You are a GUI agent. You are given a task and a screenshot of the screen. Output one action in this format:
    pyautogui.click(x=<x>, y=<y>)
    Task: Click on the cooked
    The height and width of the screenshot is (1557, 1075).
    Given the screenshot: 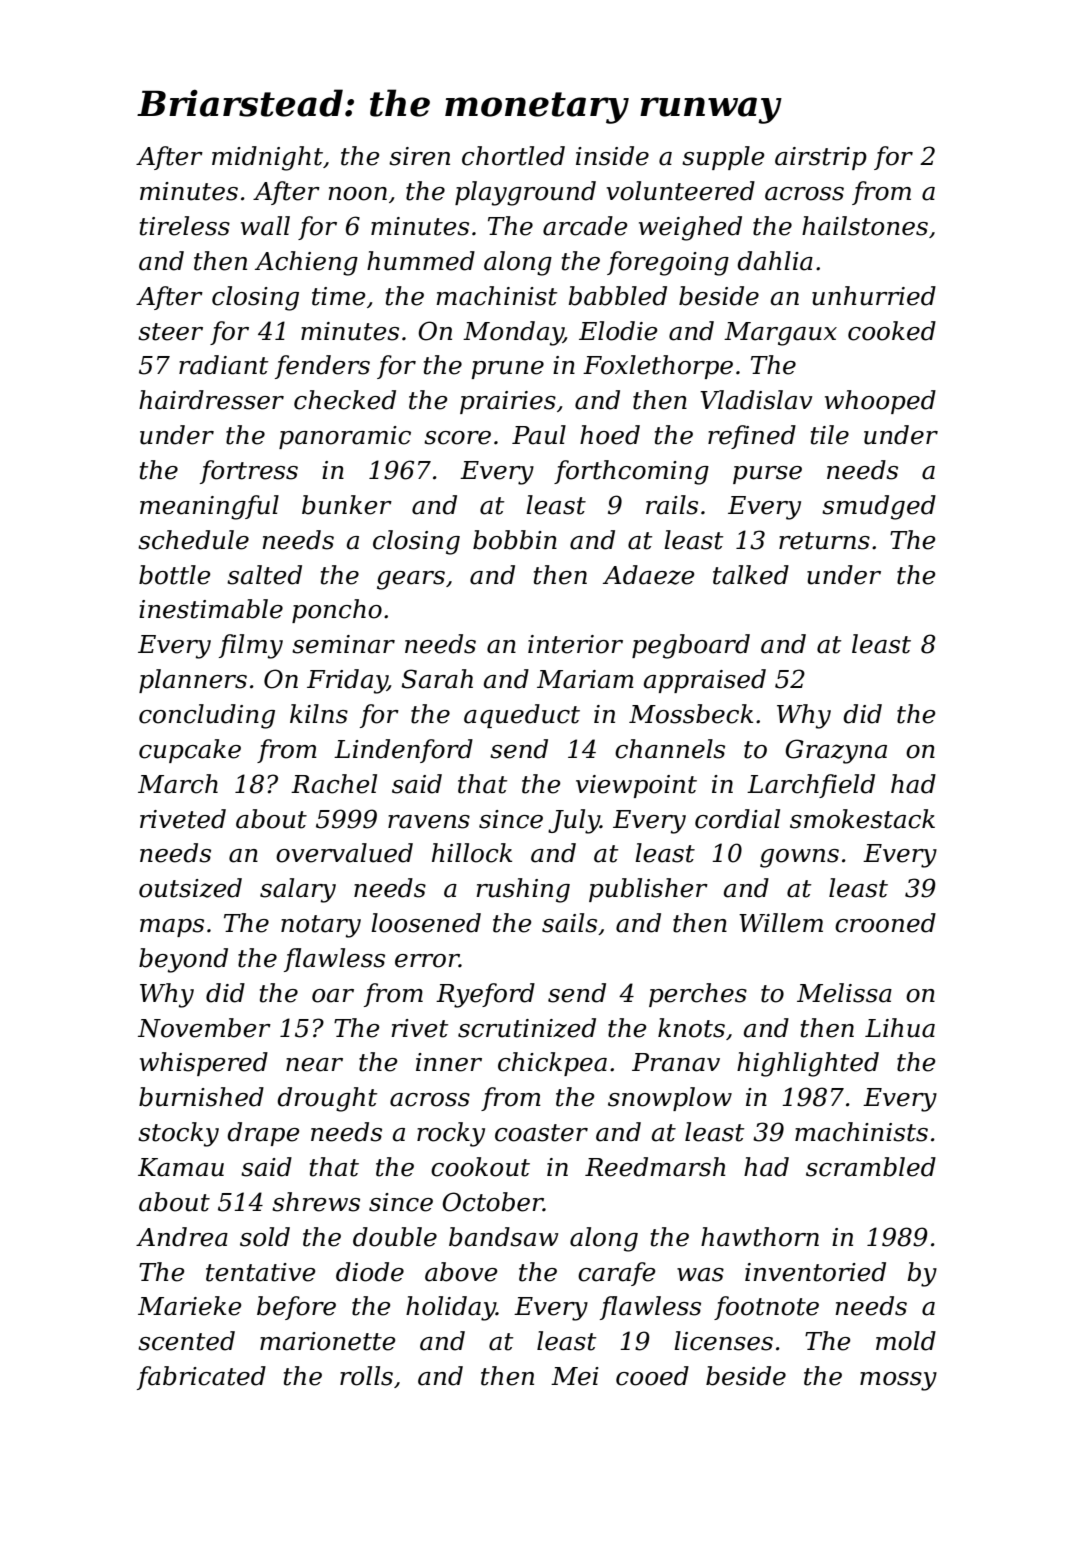 What is the action you would take?
    pyautogui.click(x=892, y=331)
